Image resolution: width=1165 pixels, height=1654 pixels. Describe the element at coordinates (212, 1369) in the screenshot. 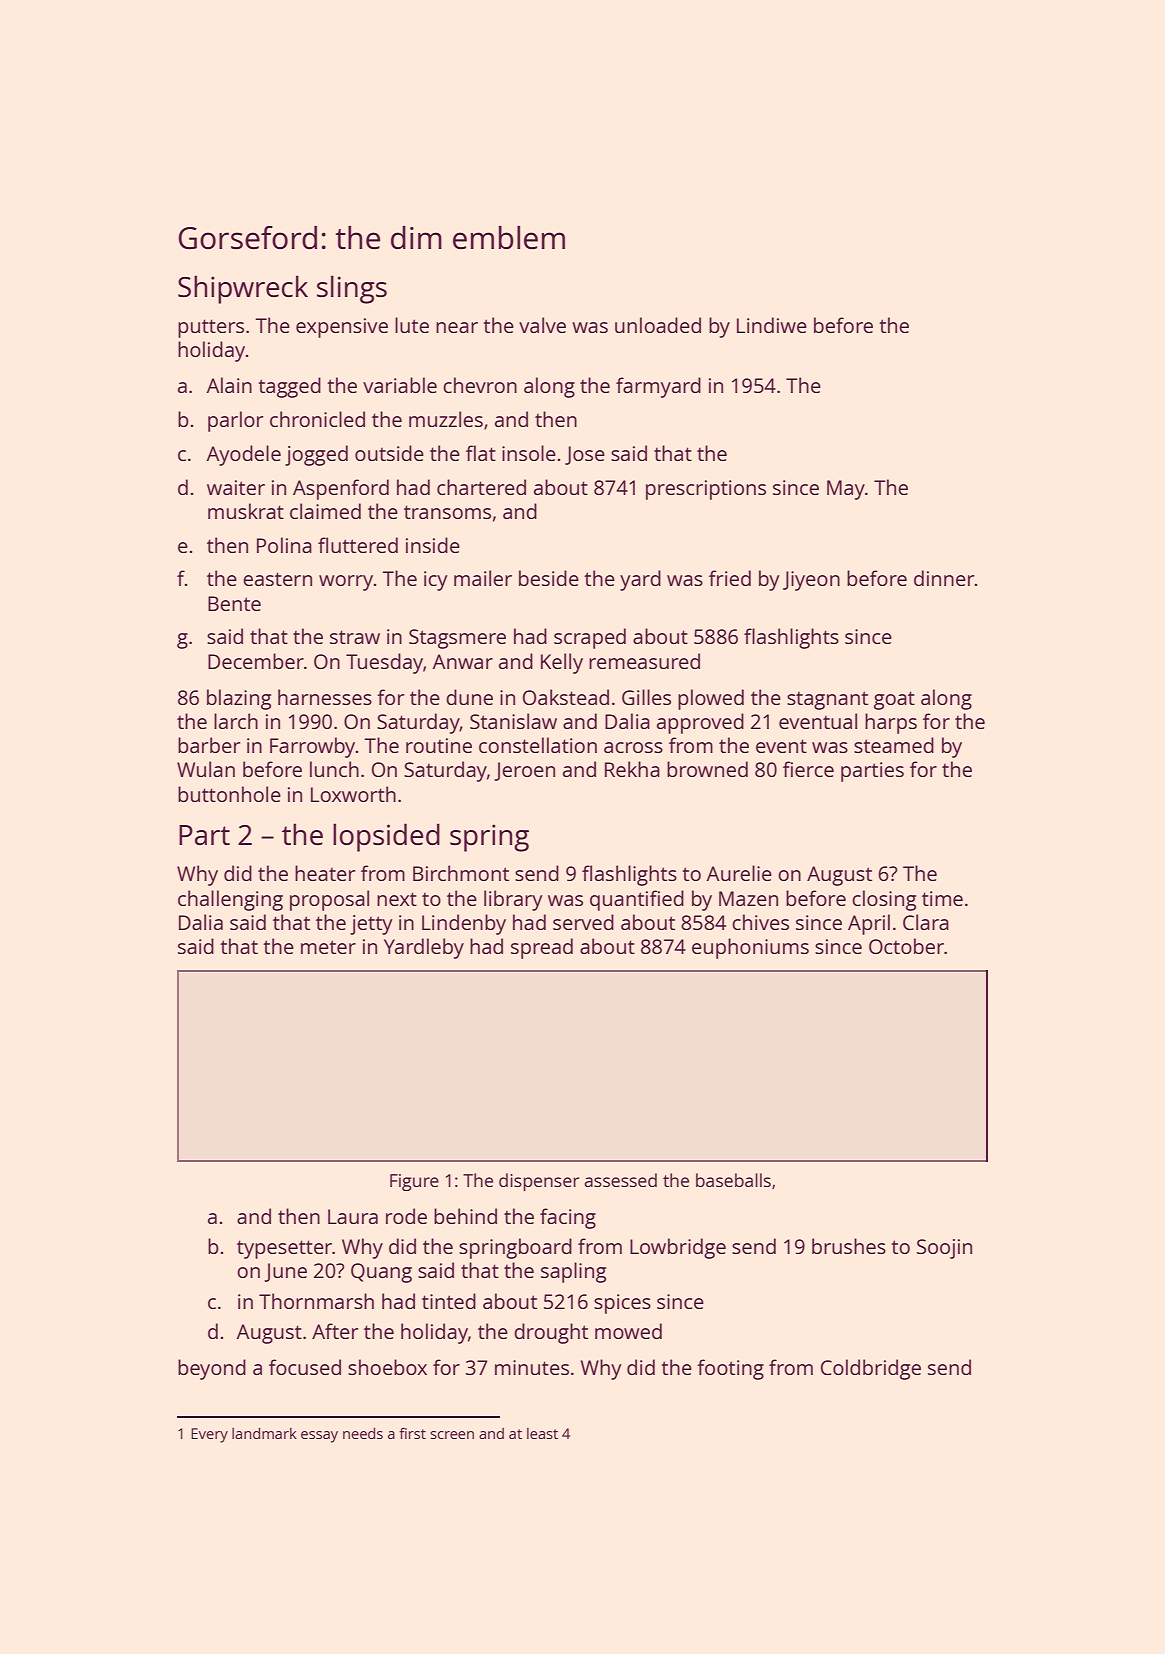

I see `beyond` at that location.
